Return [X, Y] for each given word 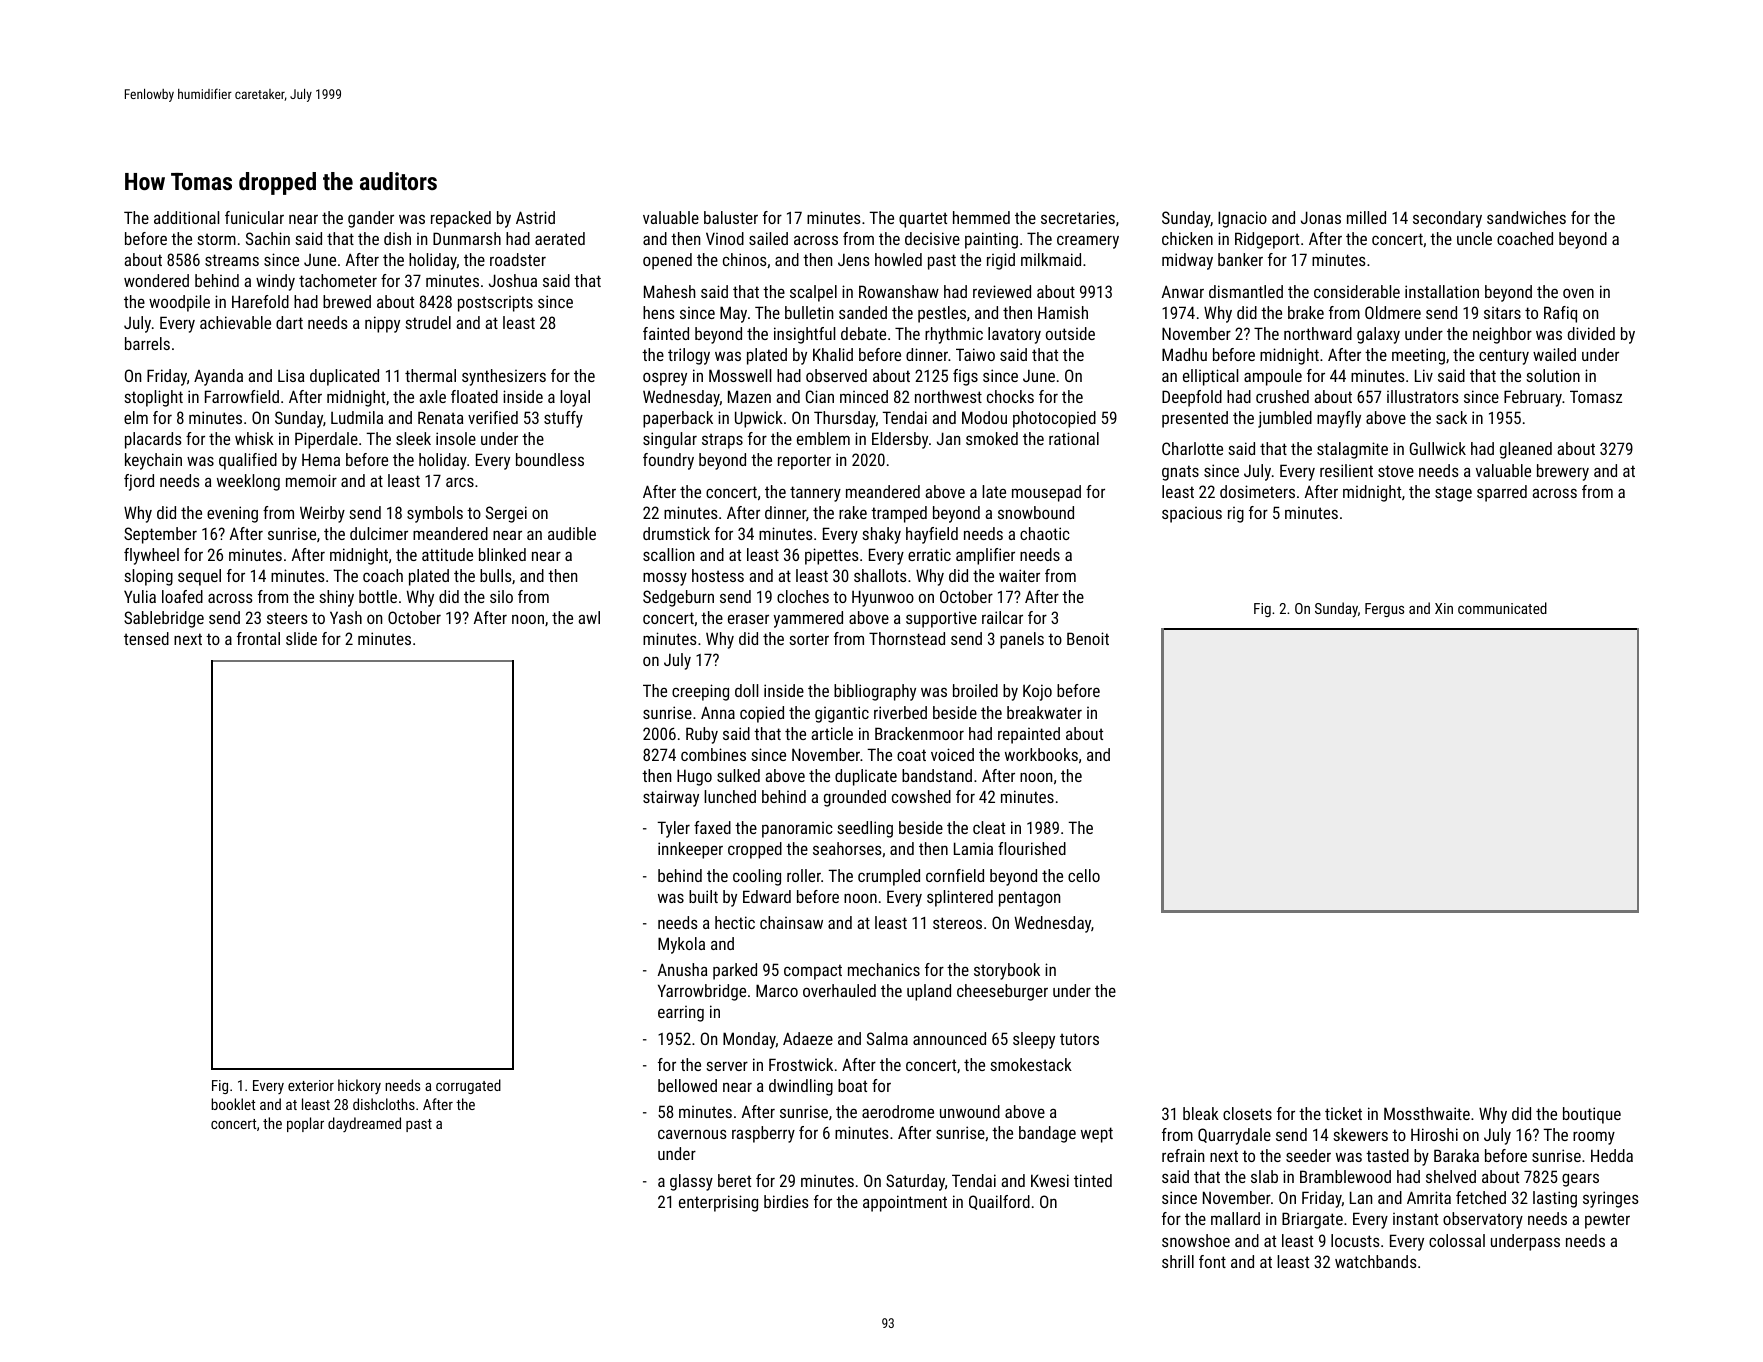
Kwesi [1050, 1180]
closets [1247, 1113]
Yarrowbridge [702, 992]
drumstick [676, 533]
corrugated [468, 1086]
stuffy [563, 419]
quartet [923, 220]
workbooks [1041, 754]
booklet [233, 1104]
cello [1084, 875]
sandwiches [1526, 217]
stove [1396, 471]
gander [371, 219]
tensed [146, 638]
